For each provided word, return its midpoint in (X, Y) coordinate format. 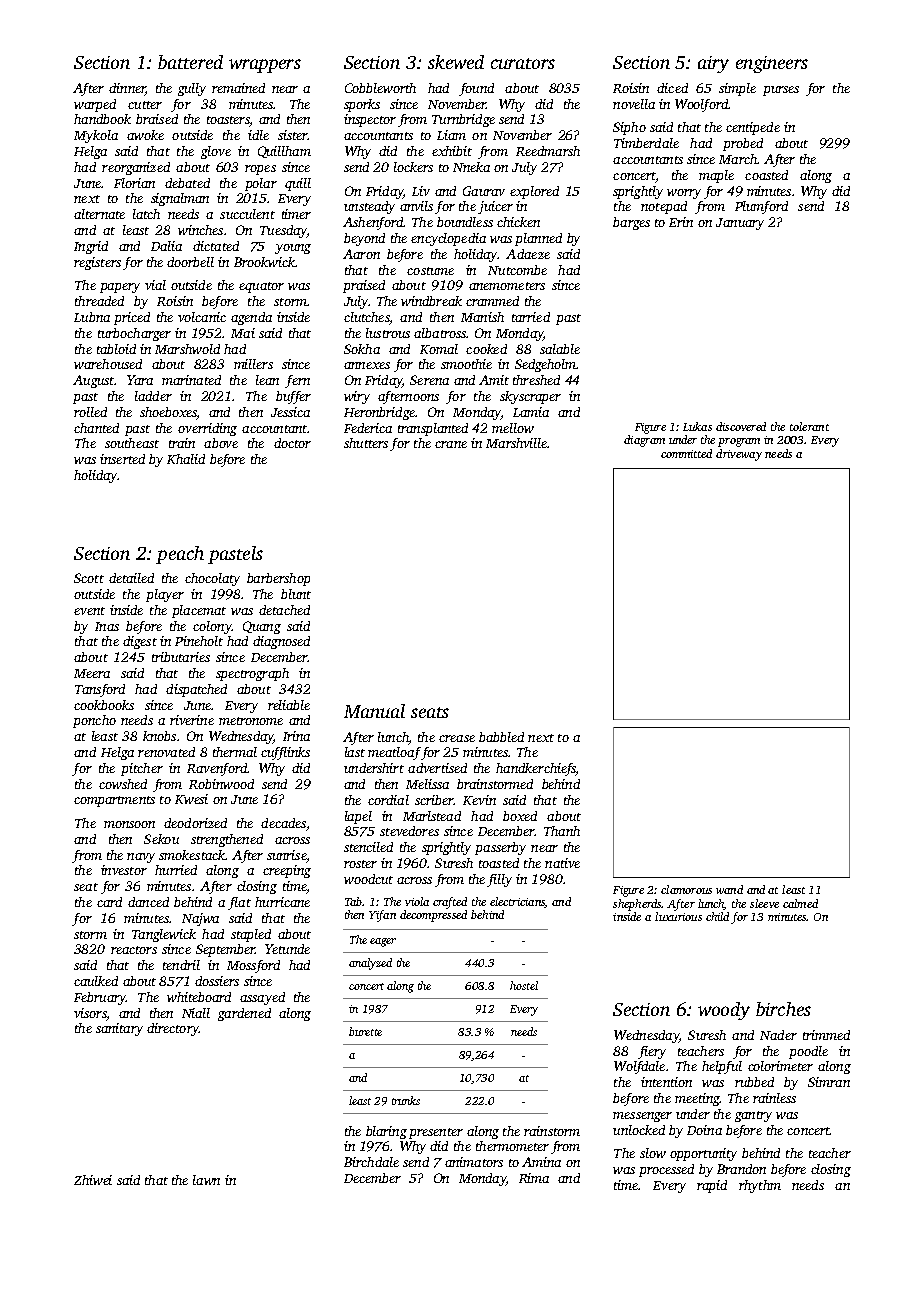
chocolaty (212, 579)
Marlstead (432, 816)
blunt (296, 594)
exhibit (452, 151)
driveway (739, 455)
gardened (244, 1014)
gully (192, 89)
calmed (800, 903)
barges (631, 223)
